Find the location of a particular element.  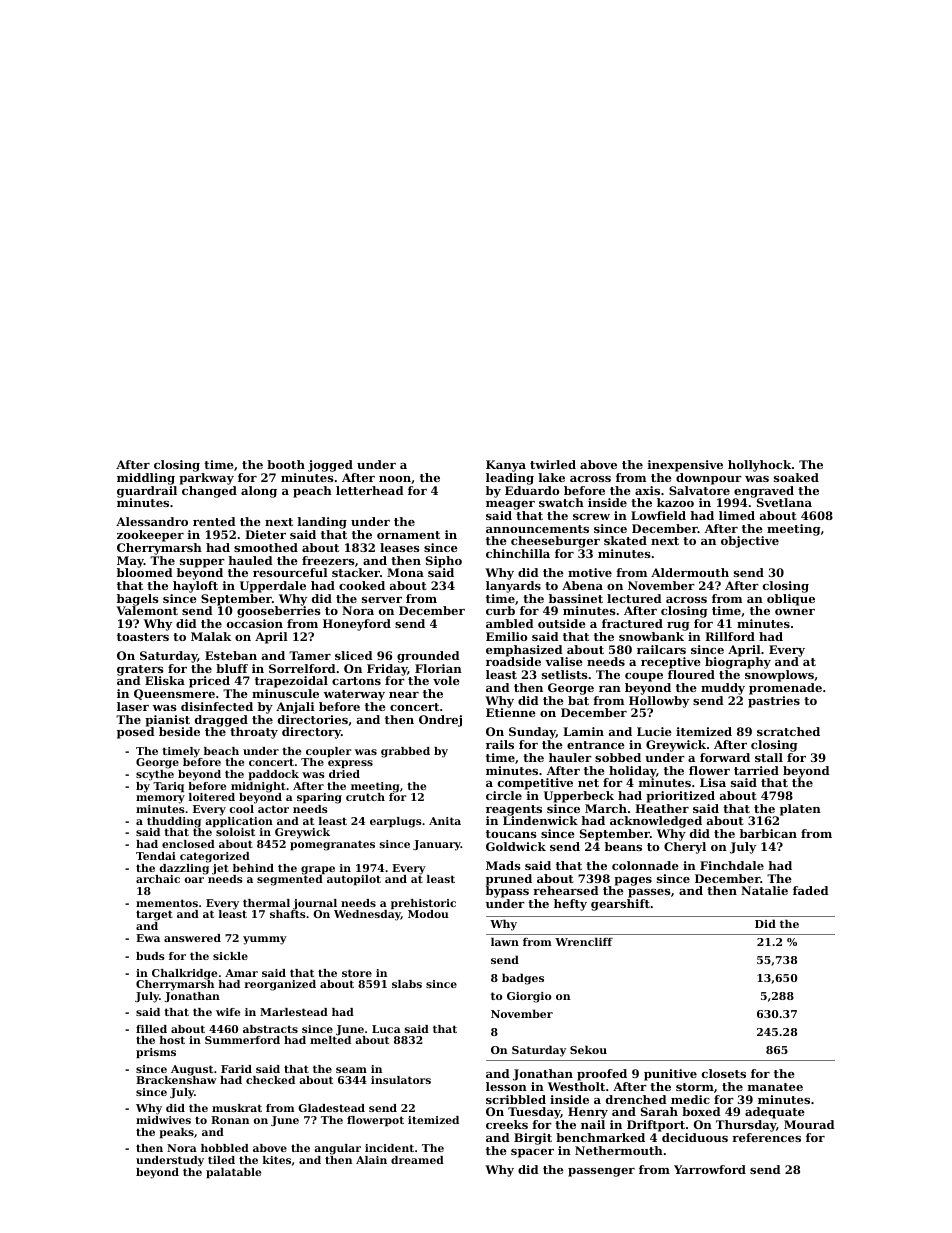

faded is located at coordinates (811, 890).
